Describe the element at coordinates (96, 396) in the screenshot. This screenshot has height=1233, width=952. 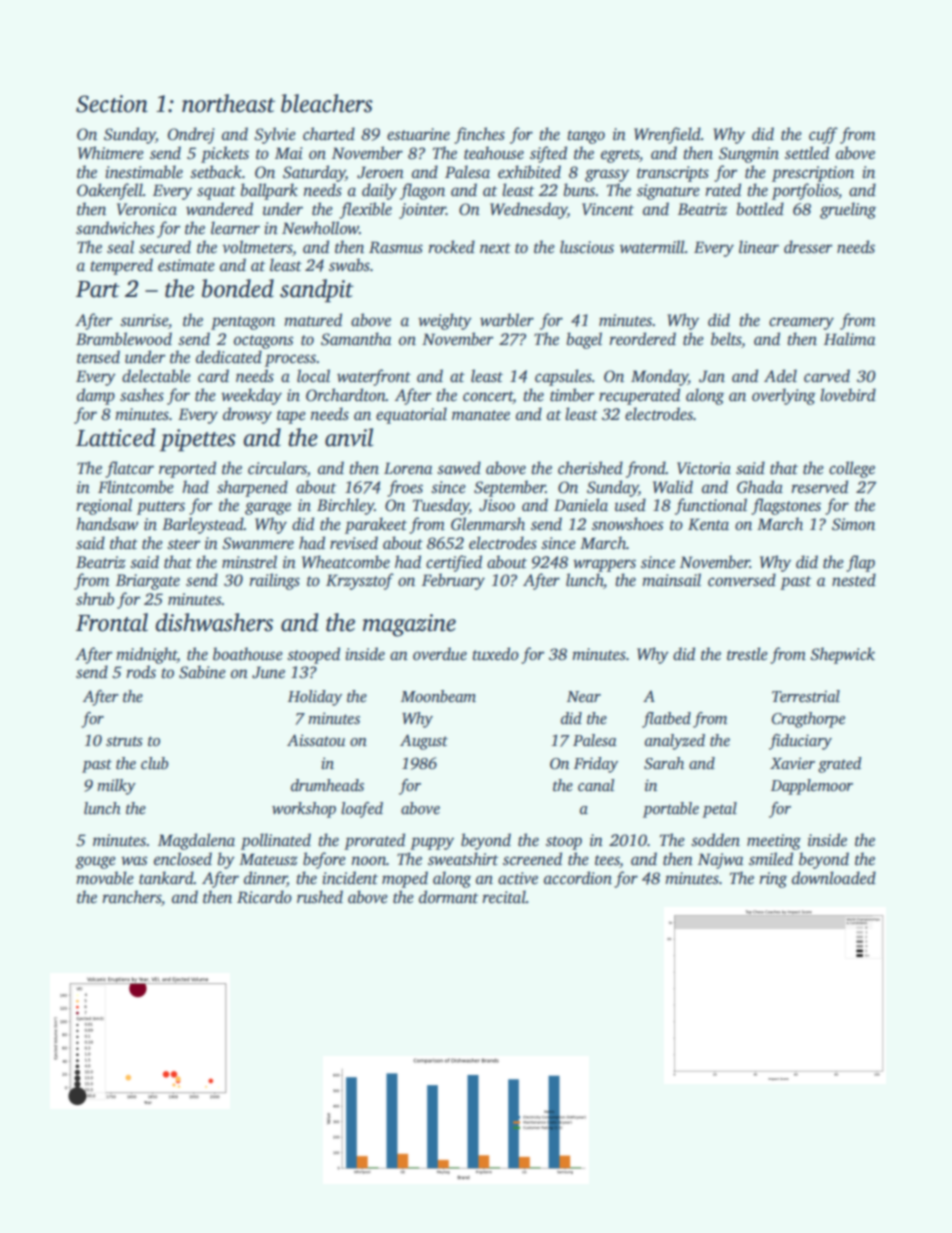
I see `damp` at that location.
